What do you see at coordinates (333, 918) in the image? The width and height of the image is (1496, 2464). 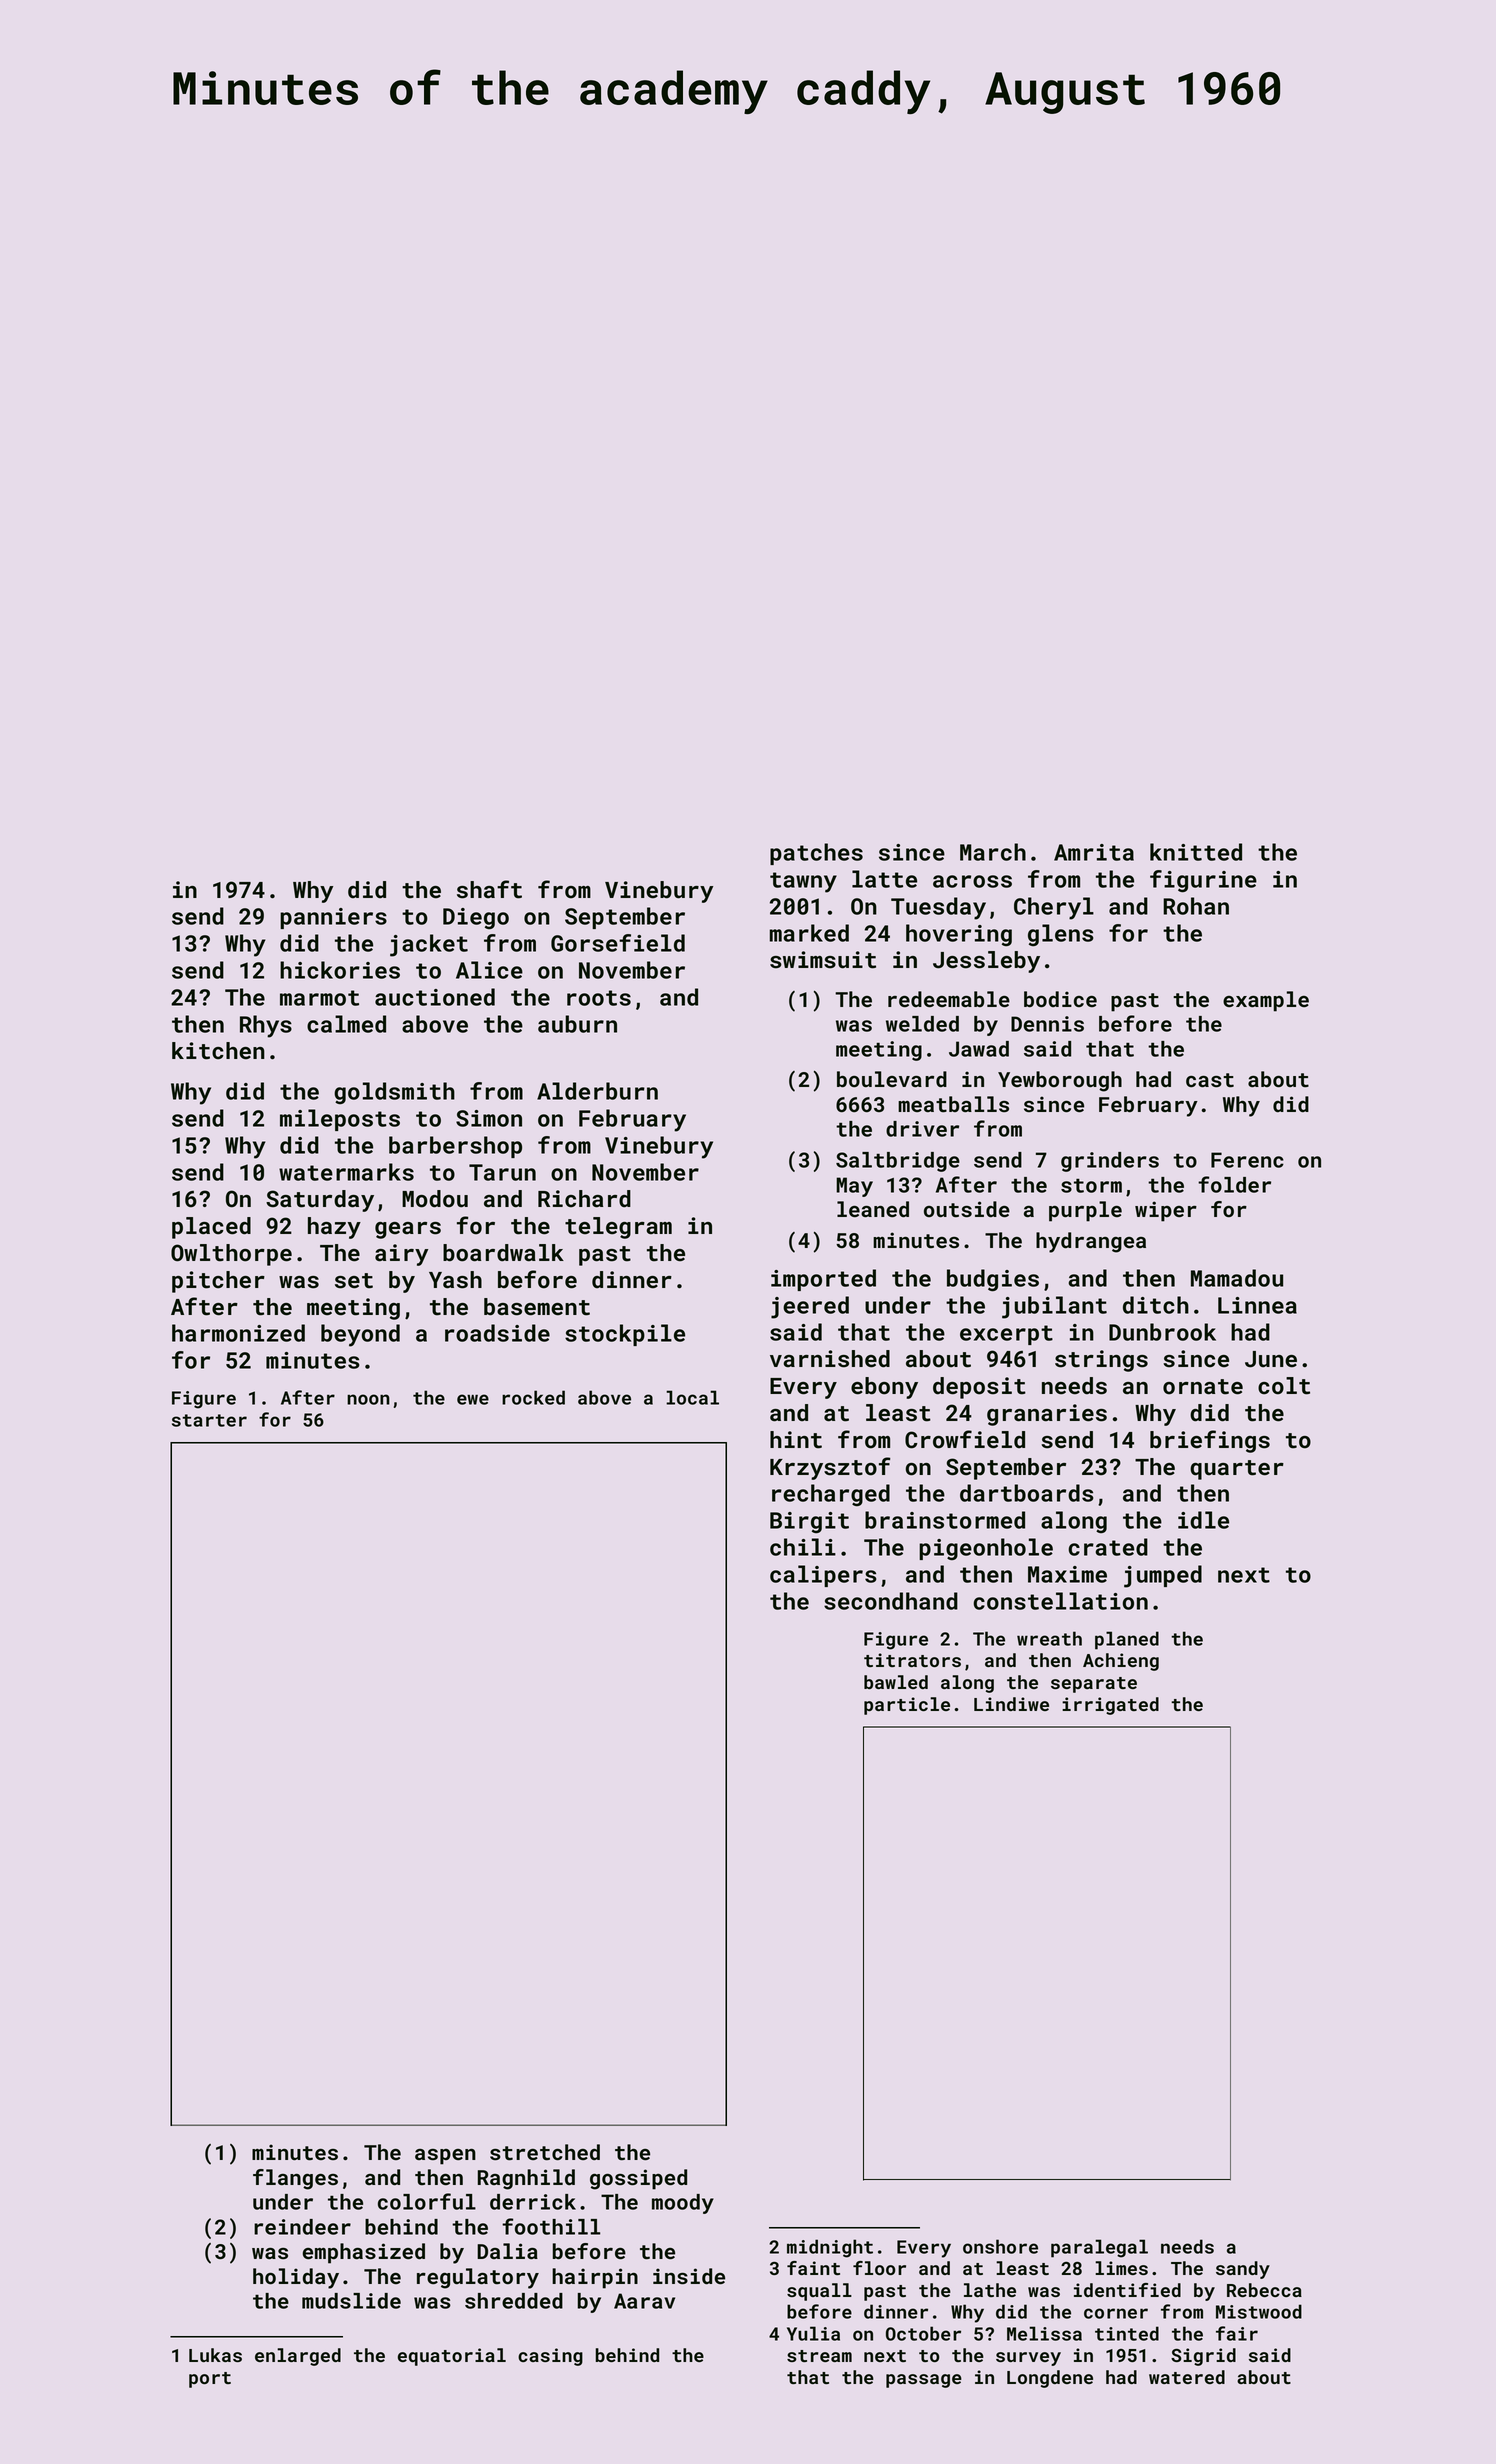 I see `panniers` at bounding box center [333, 918].
